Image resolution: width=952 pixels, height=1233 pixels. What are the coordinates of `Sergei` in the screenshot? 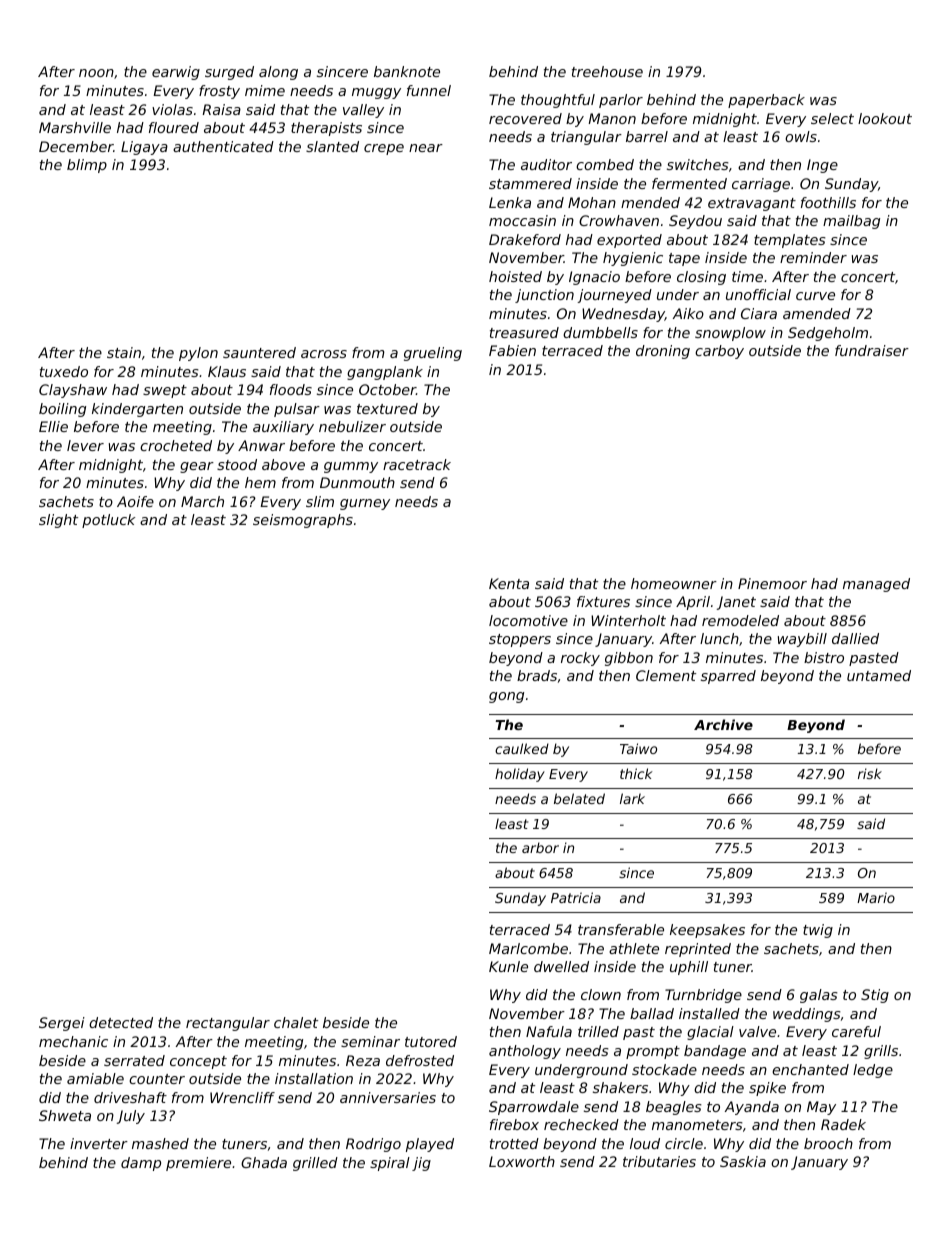 It's located at (62, 1024).
